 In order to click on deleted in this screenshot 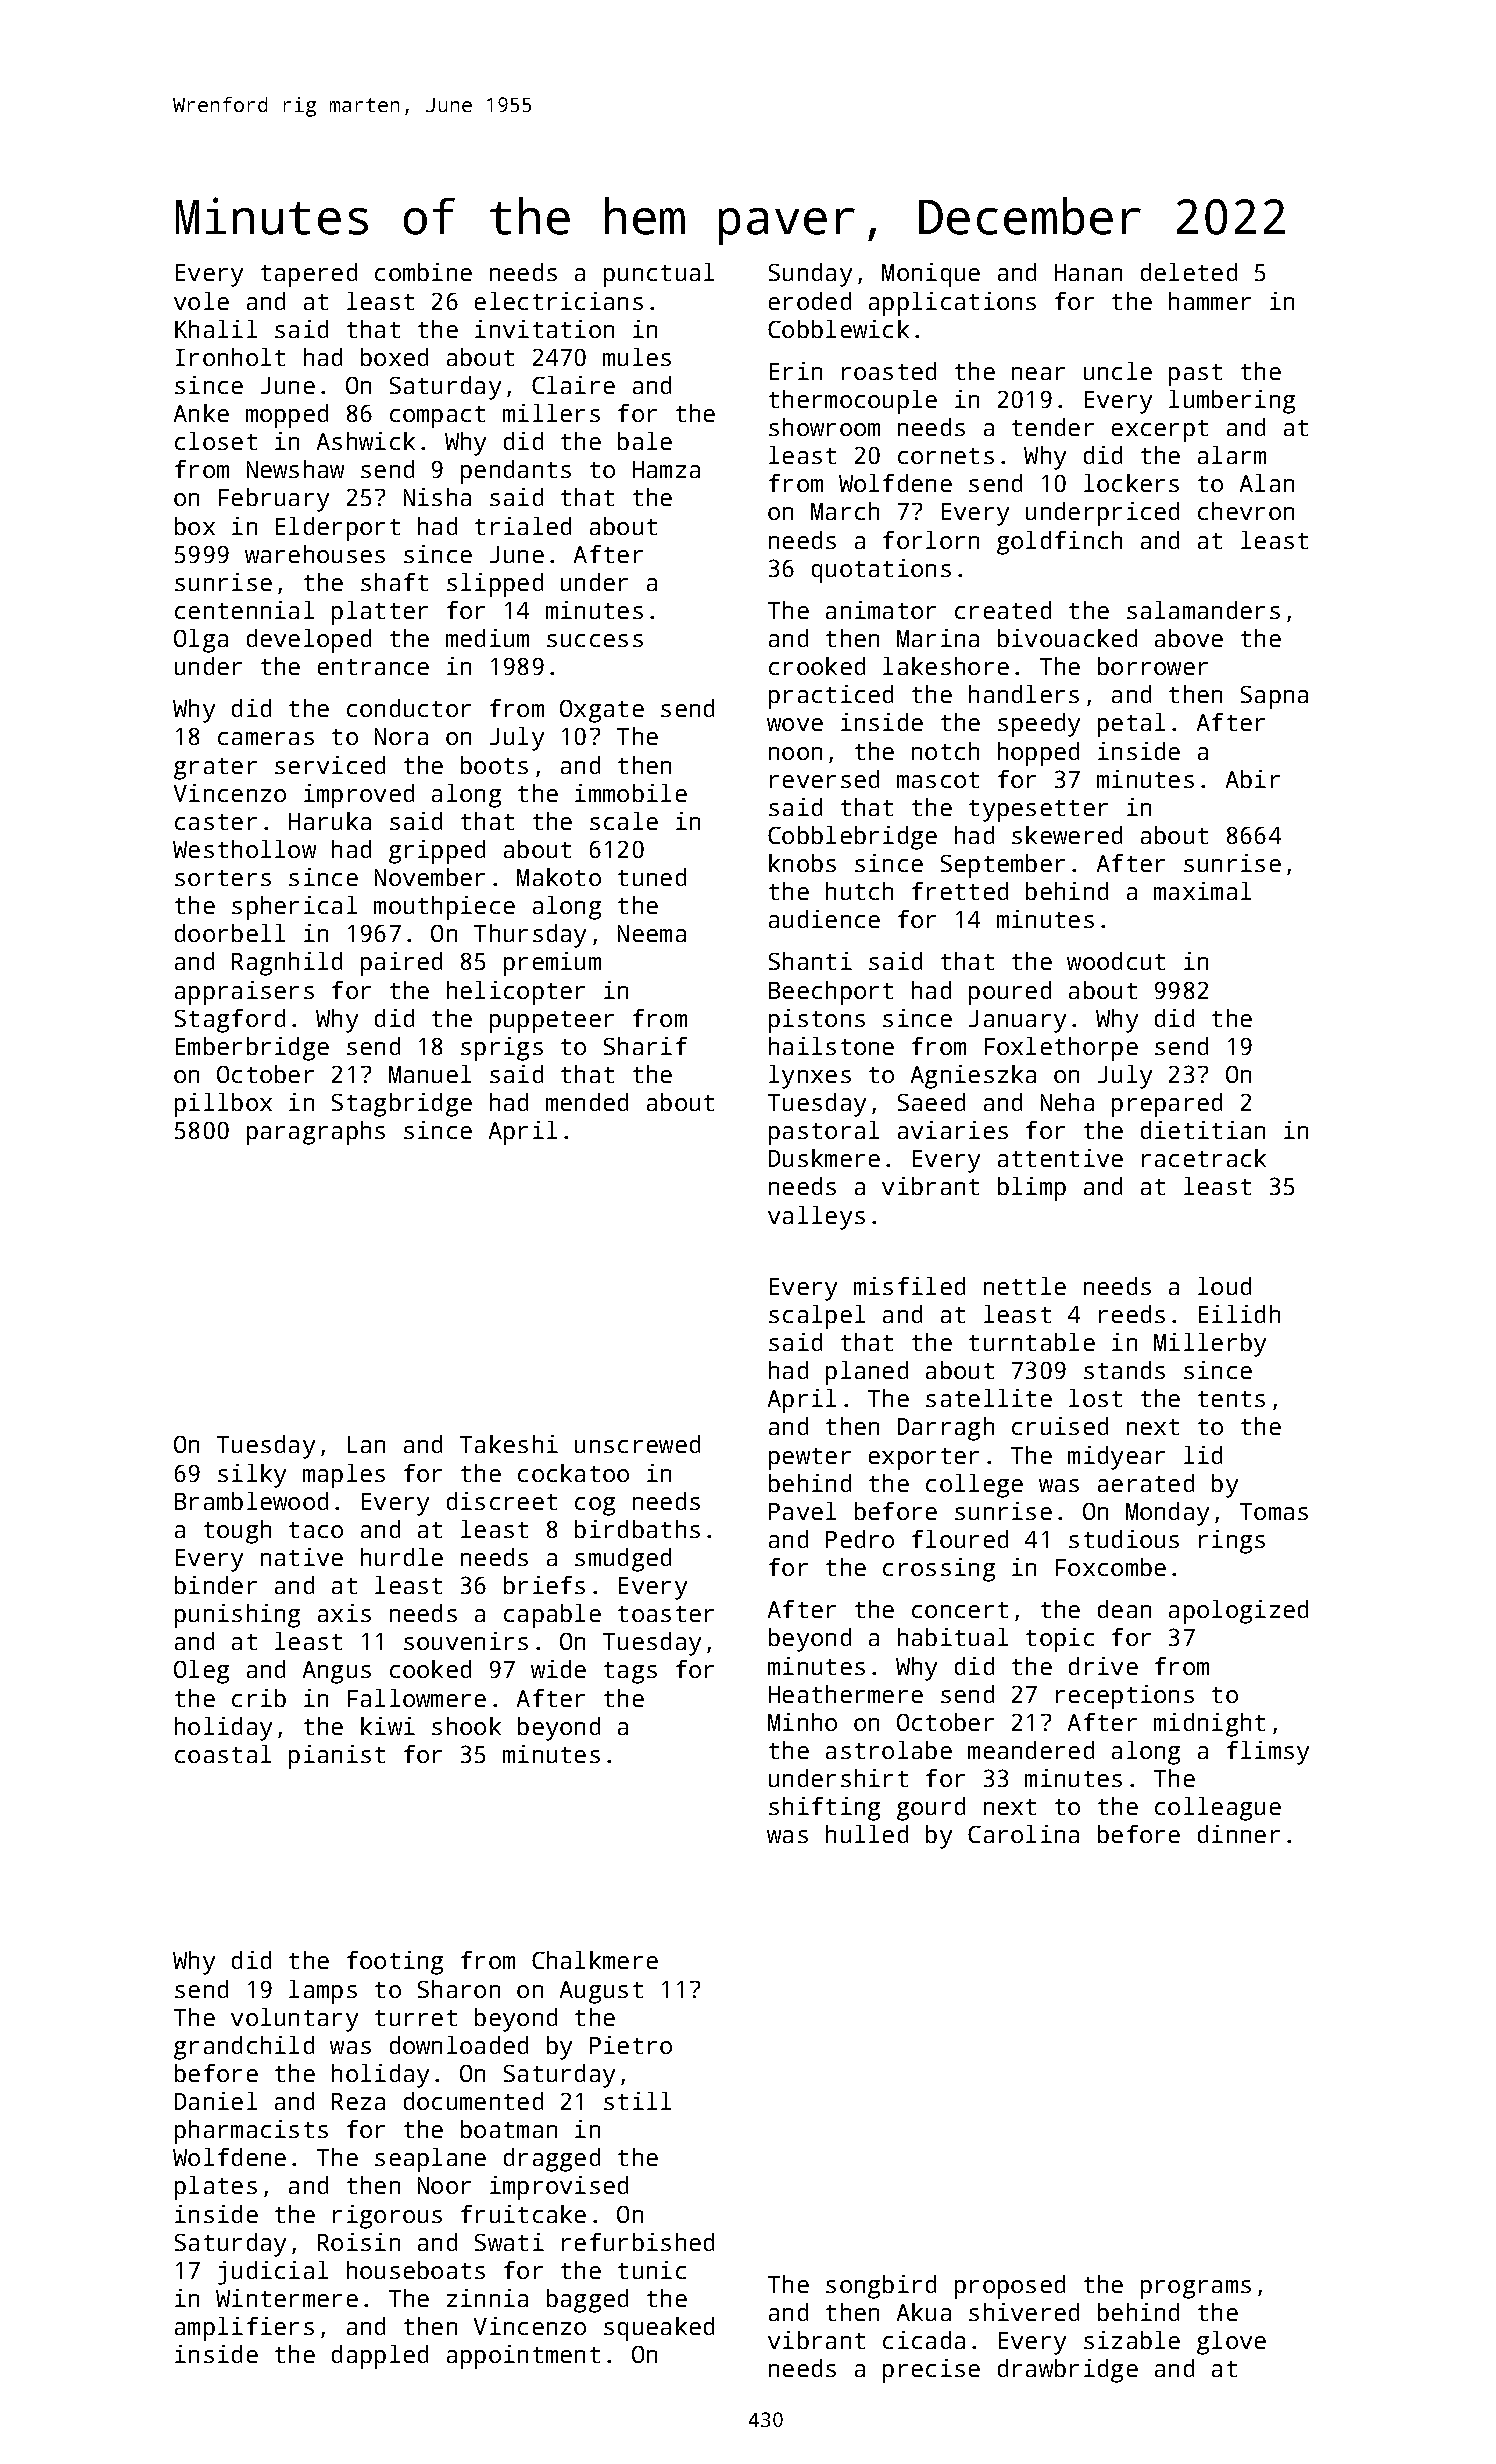, I will do `click(1189, 272)`.
